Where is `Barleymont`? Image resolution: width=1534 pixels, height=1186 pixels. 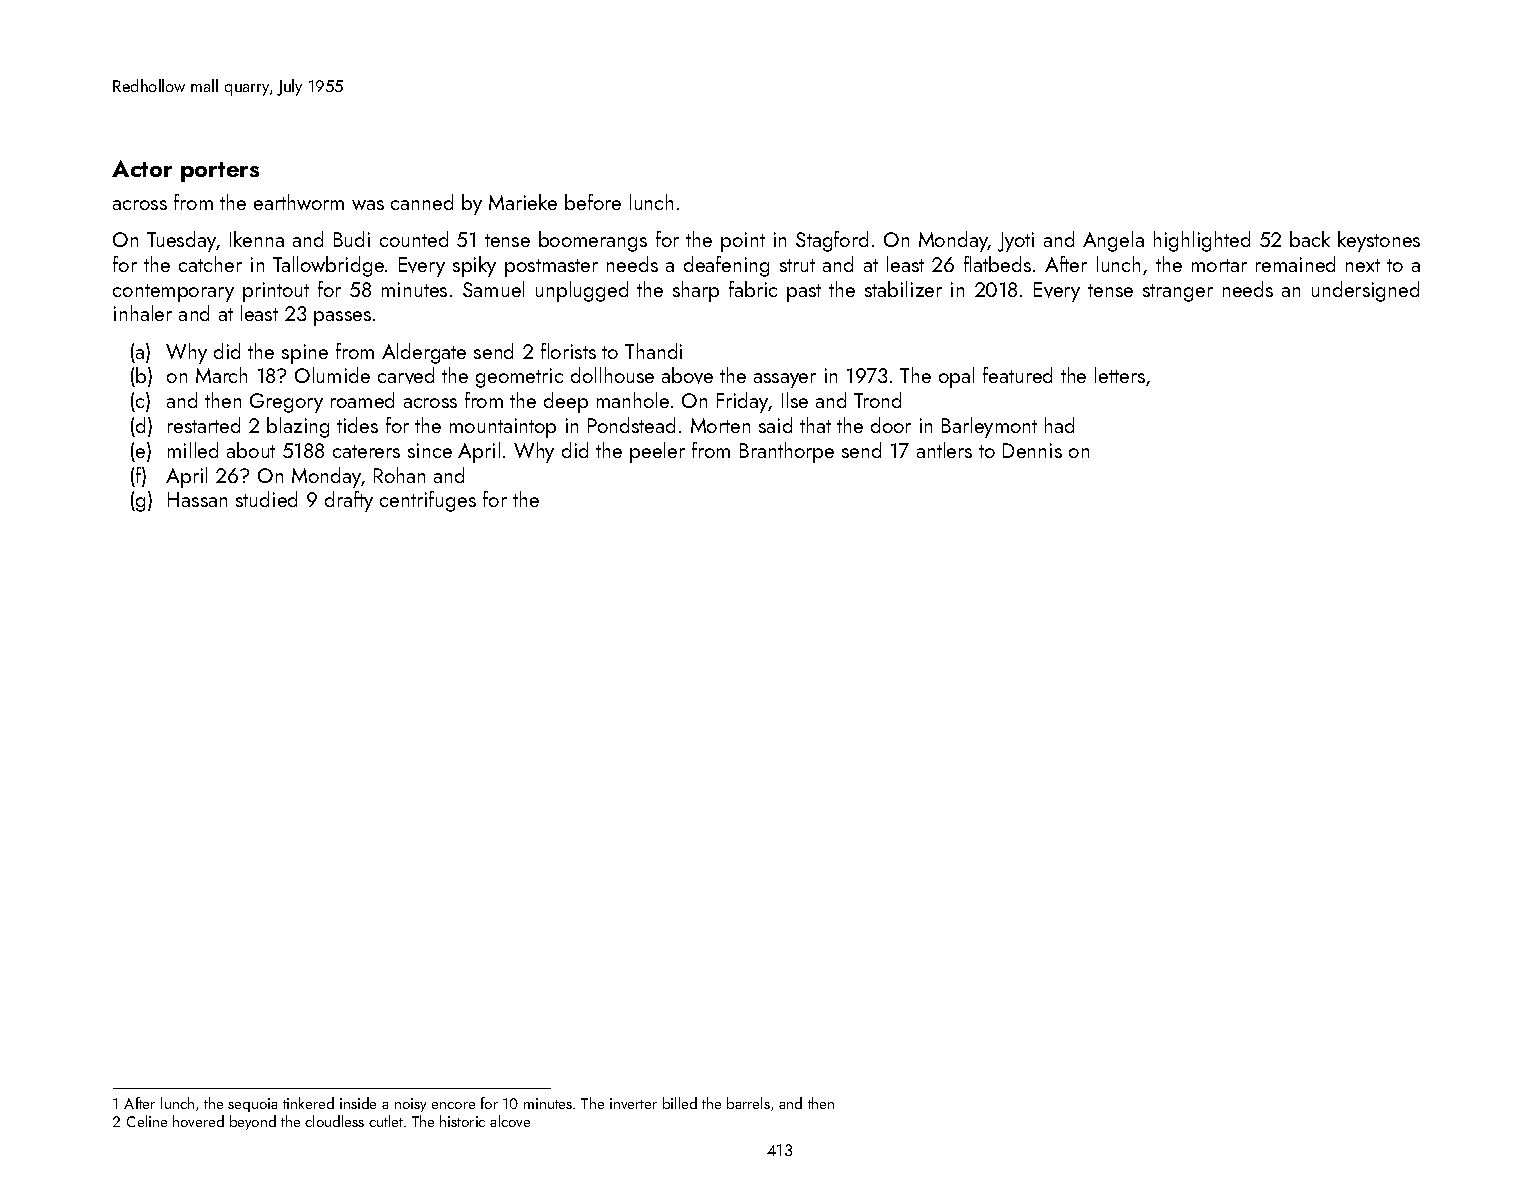
Barleymont is located at coordinates (989, 427).
